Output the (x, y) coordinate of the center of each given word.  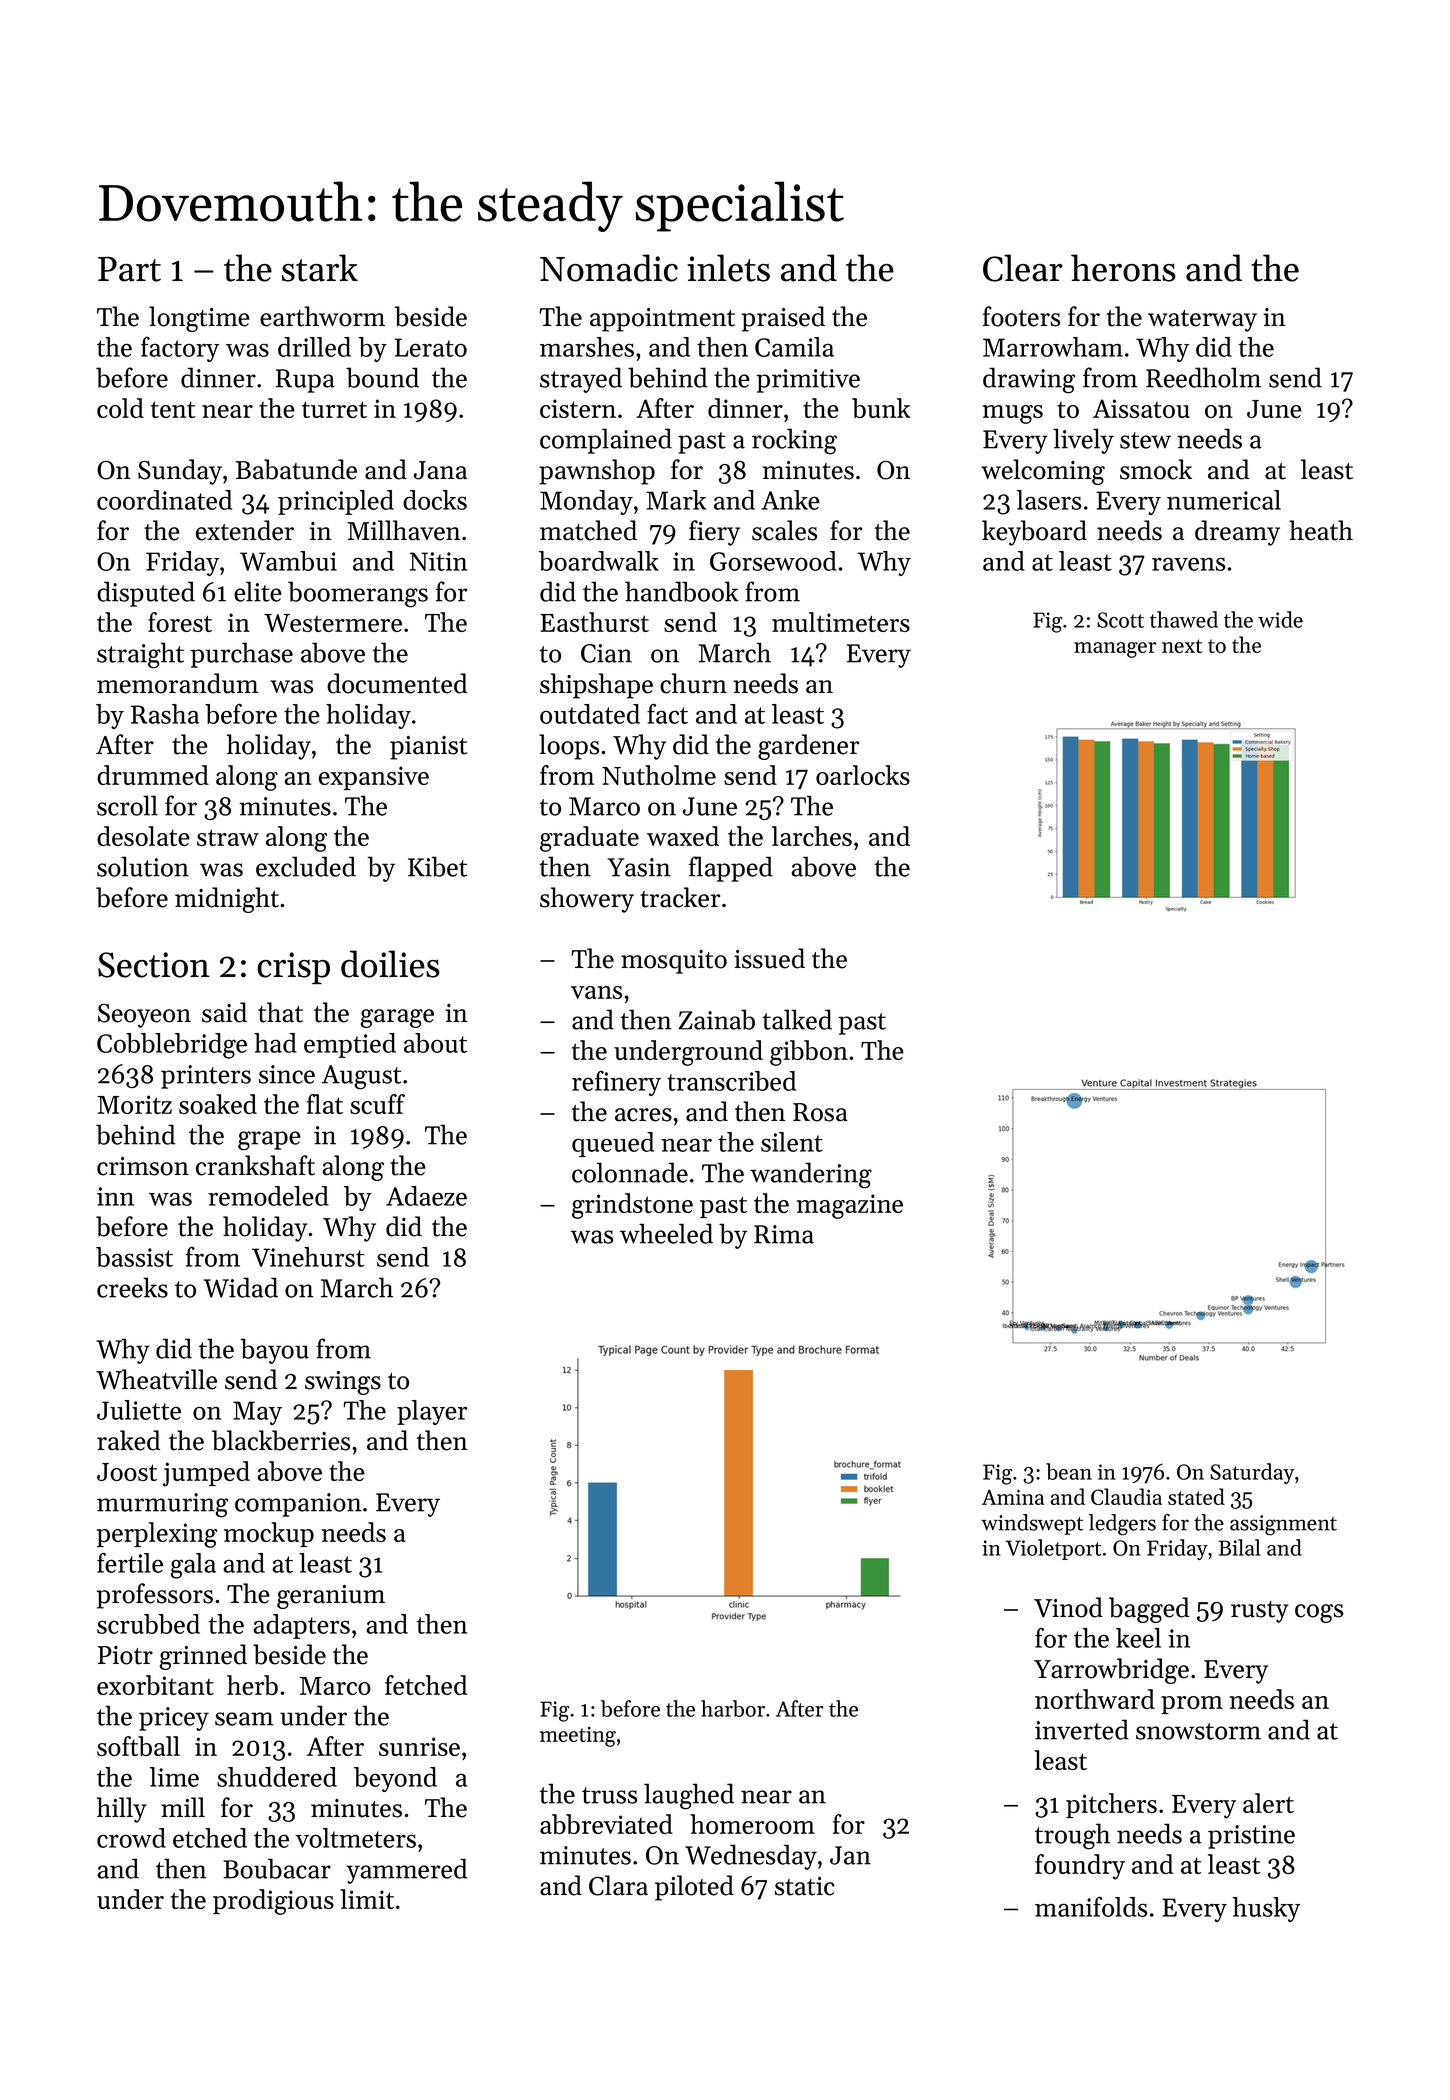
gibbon (809, 1053)
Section (154, 965)
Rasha (165, 714)
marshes (587, 347)
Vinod (1068, 1607)
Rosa (820, 1112)
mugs (1013, 414)
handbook (681, 591)
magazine (850, 1206)
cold (120, 408)
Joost (127, 1472)
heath (1321, 530)
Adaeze (426, 1196)
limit (367, 1899)
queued (613, 1144)
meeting (578, 1736)
